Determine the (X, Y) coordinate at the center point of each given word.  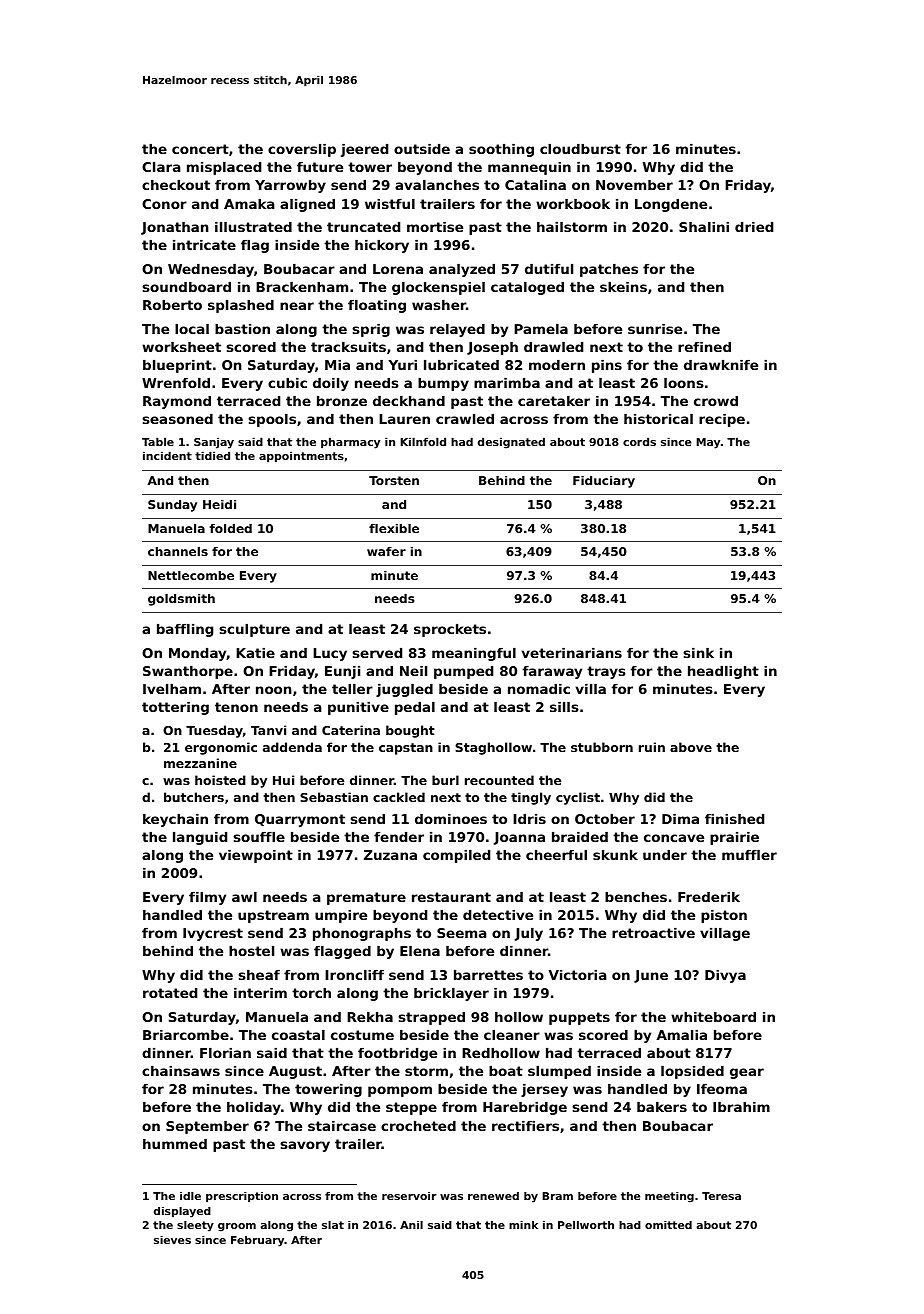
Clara (161, 167)
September (207, 1127)
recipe (722, 420)
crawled (465, 419)
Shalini (704, 227)
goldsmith (181, 600)
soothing (501, 150)
